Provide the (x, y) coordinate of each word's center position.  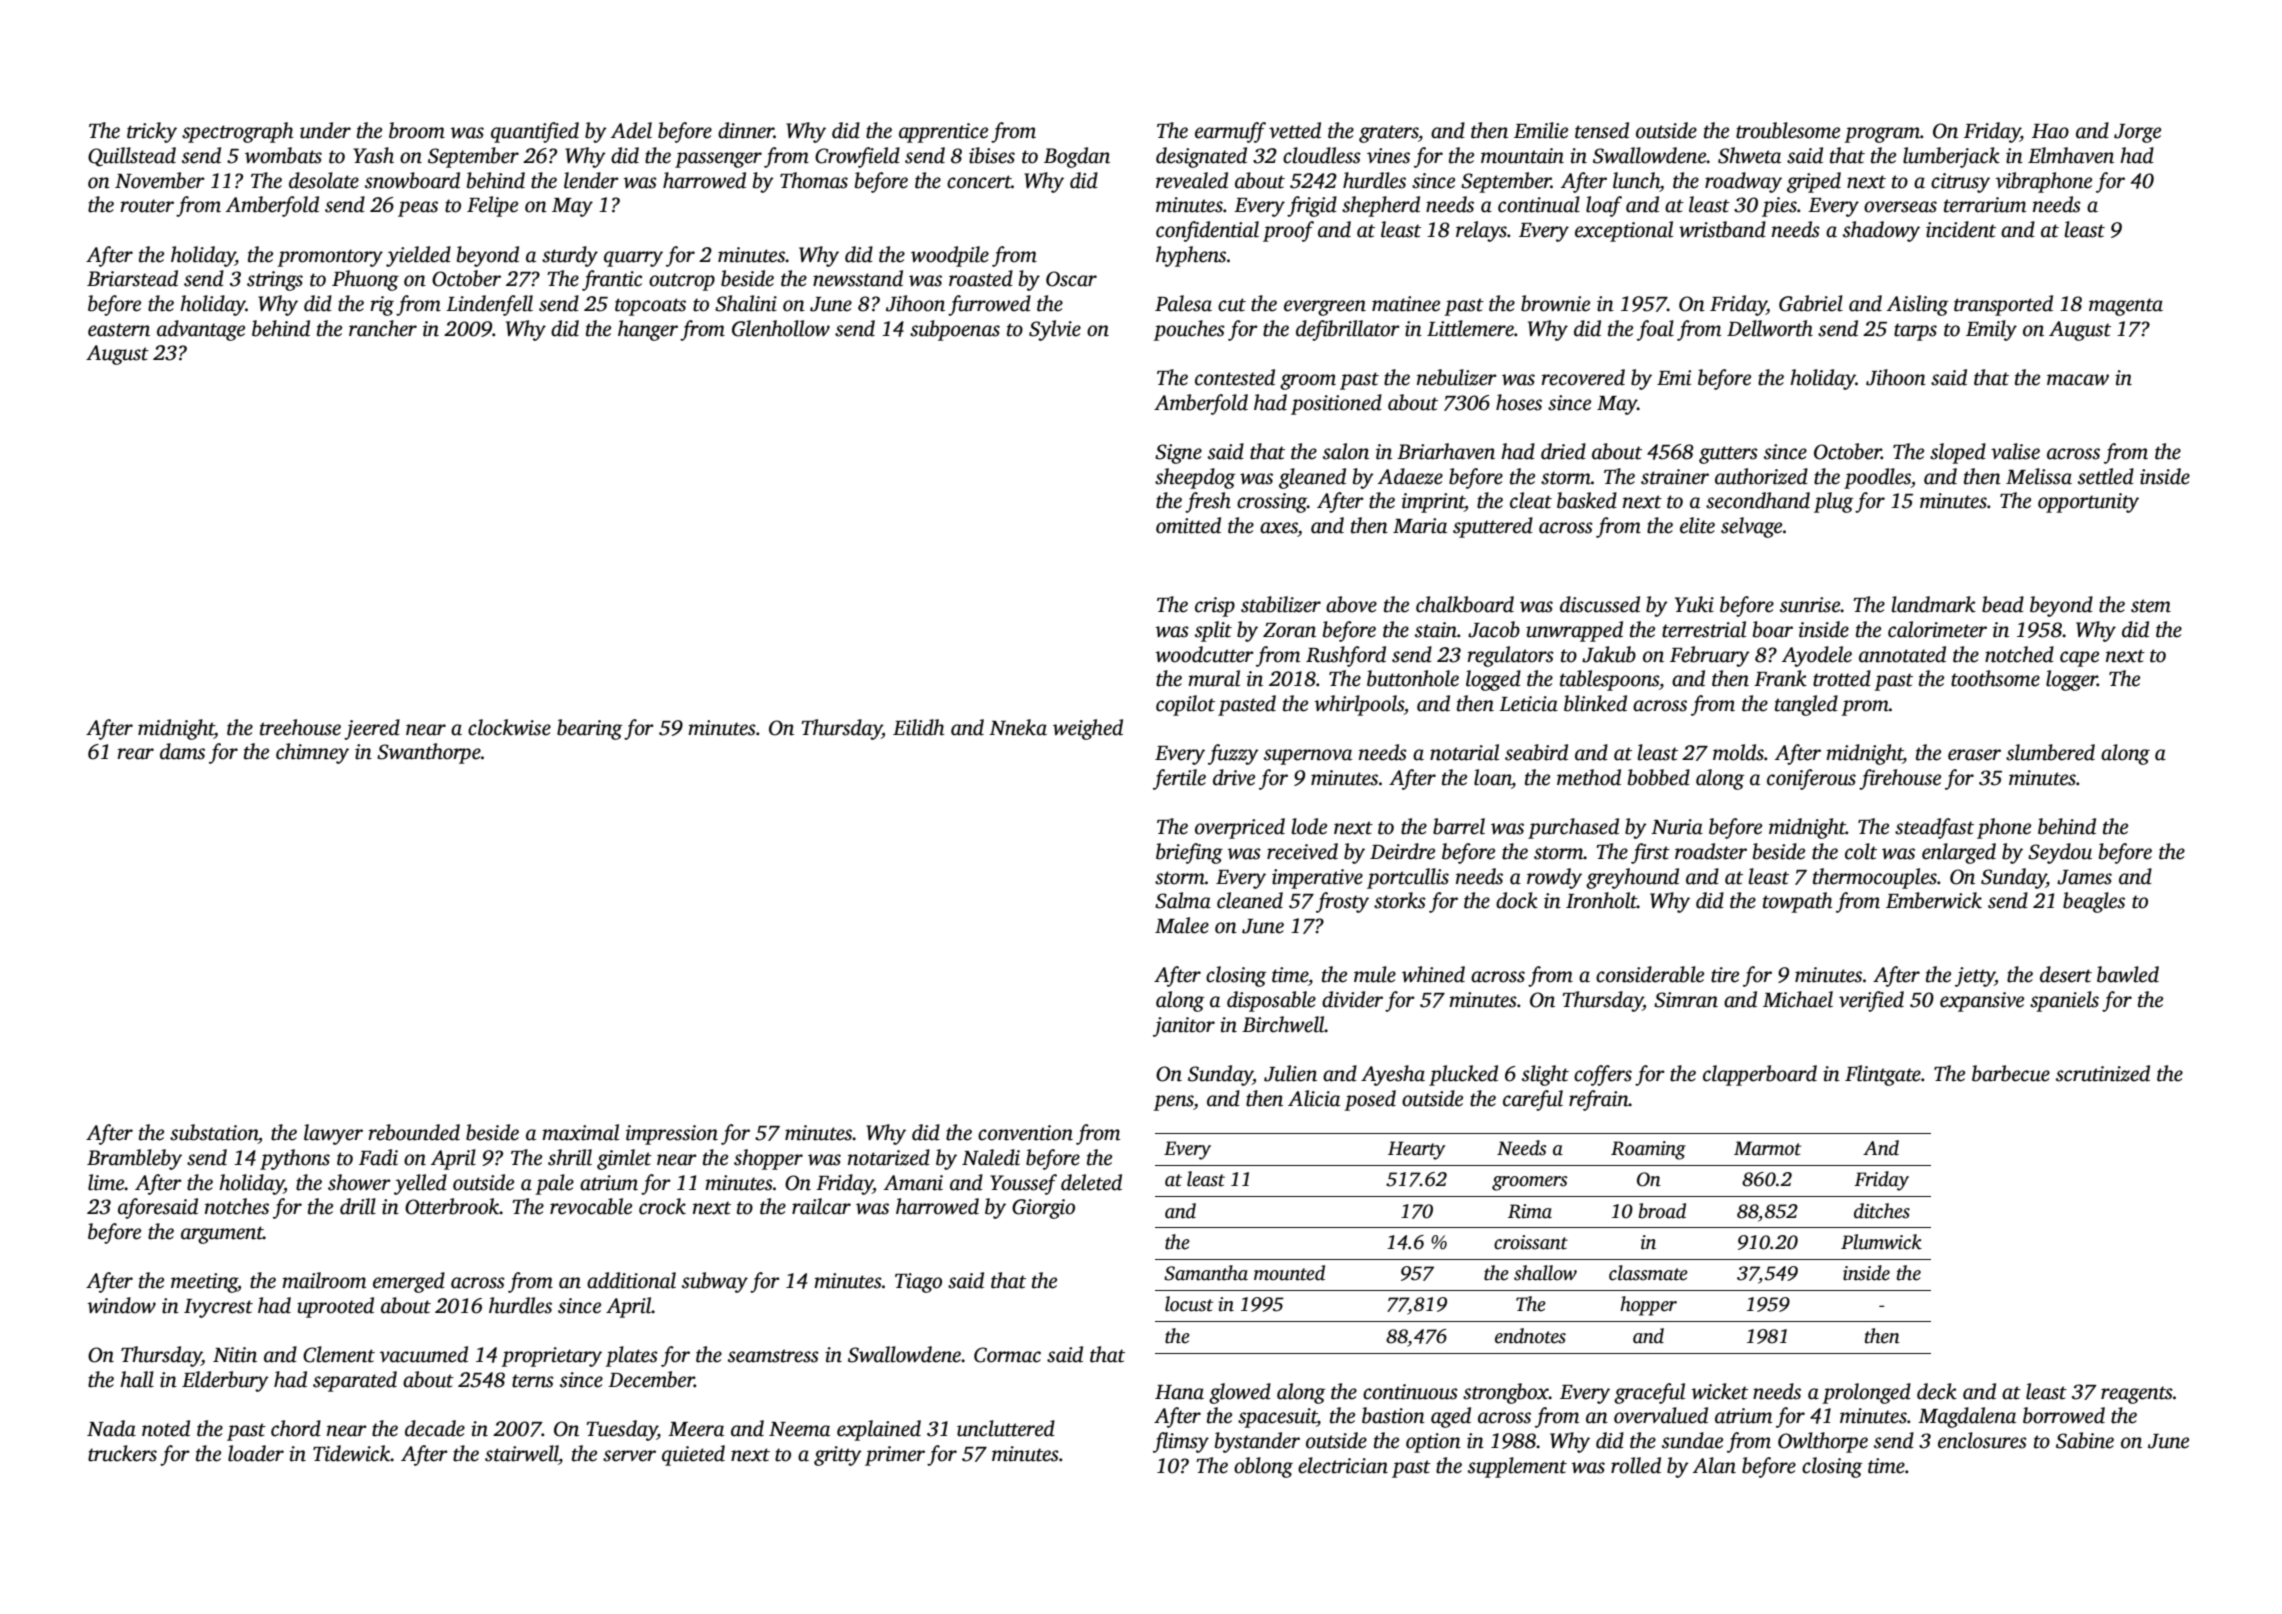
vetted (1295, 130)
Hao (2050, 131)
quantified (535, 132)
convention (1025, 1133)
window (121, 1305)
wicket (1719, 1391)
